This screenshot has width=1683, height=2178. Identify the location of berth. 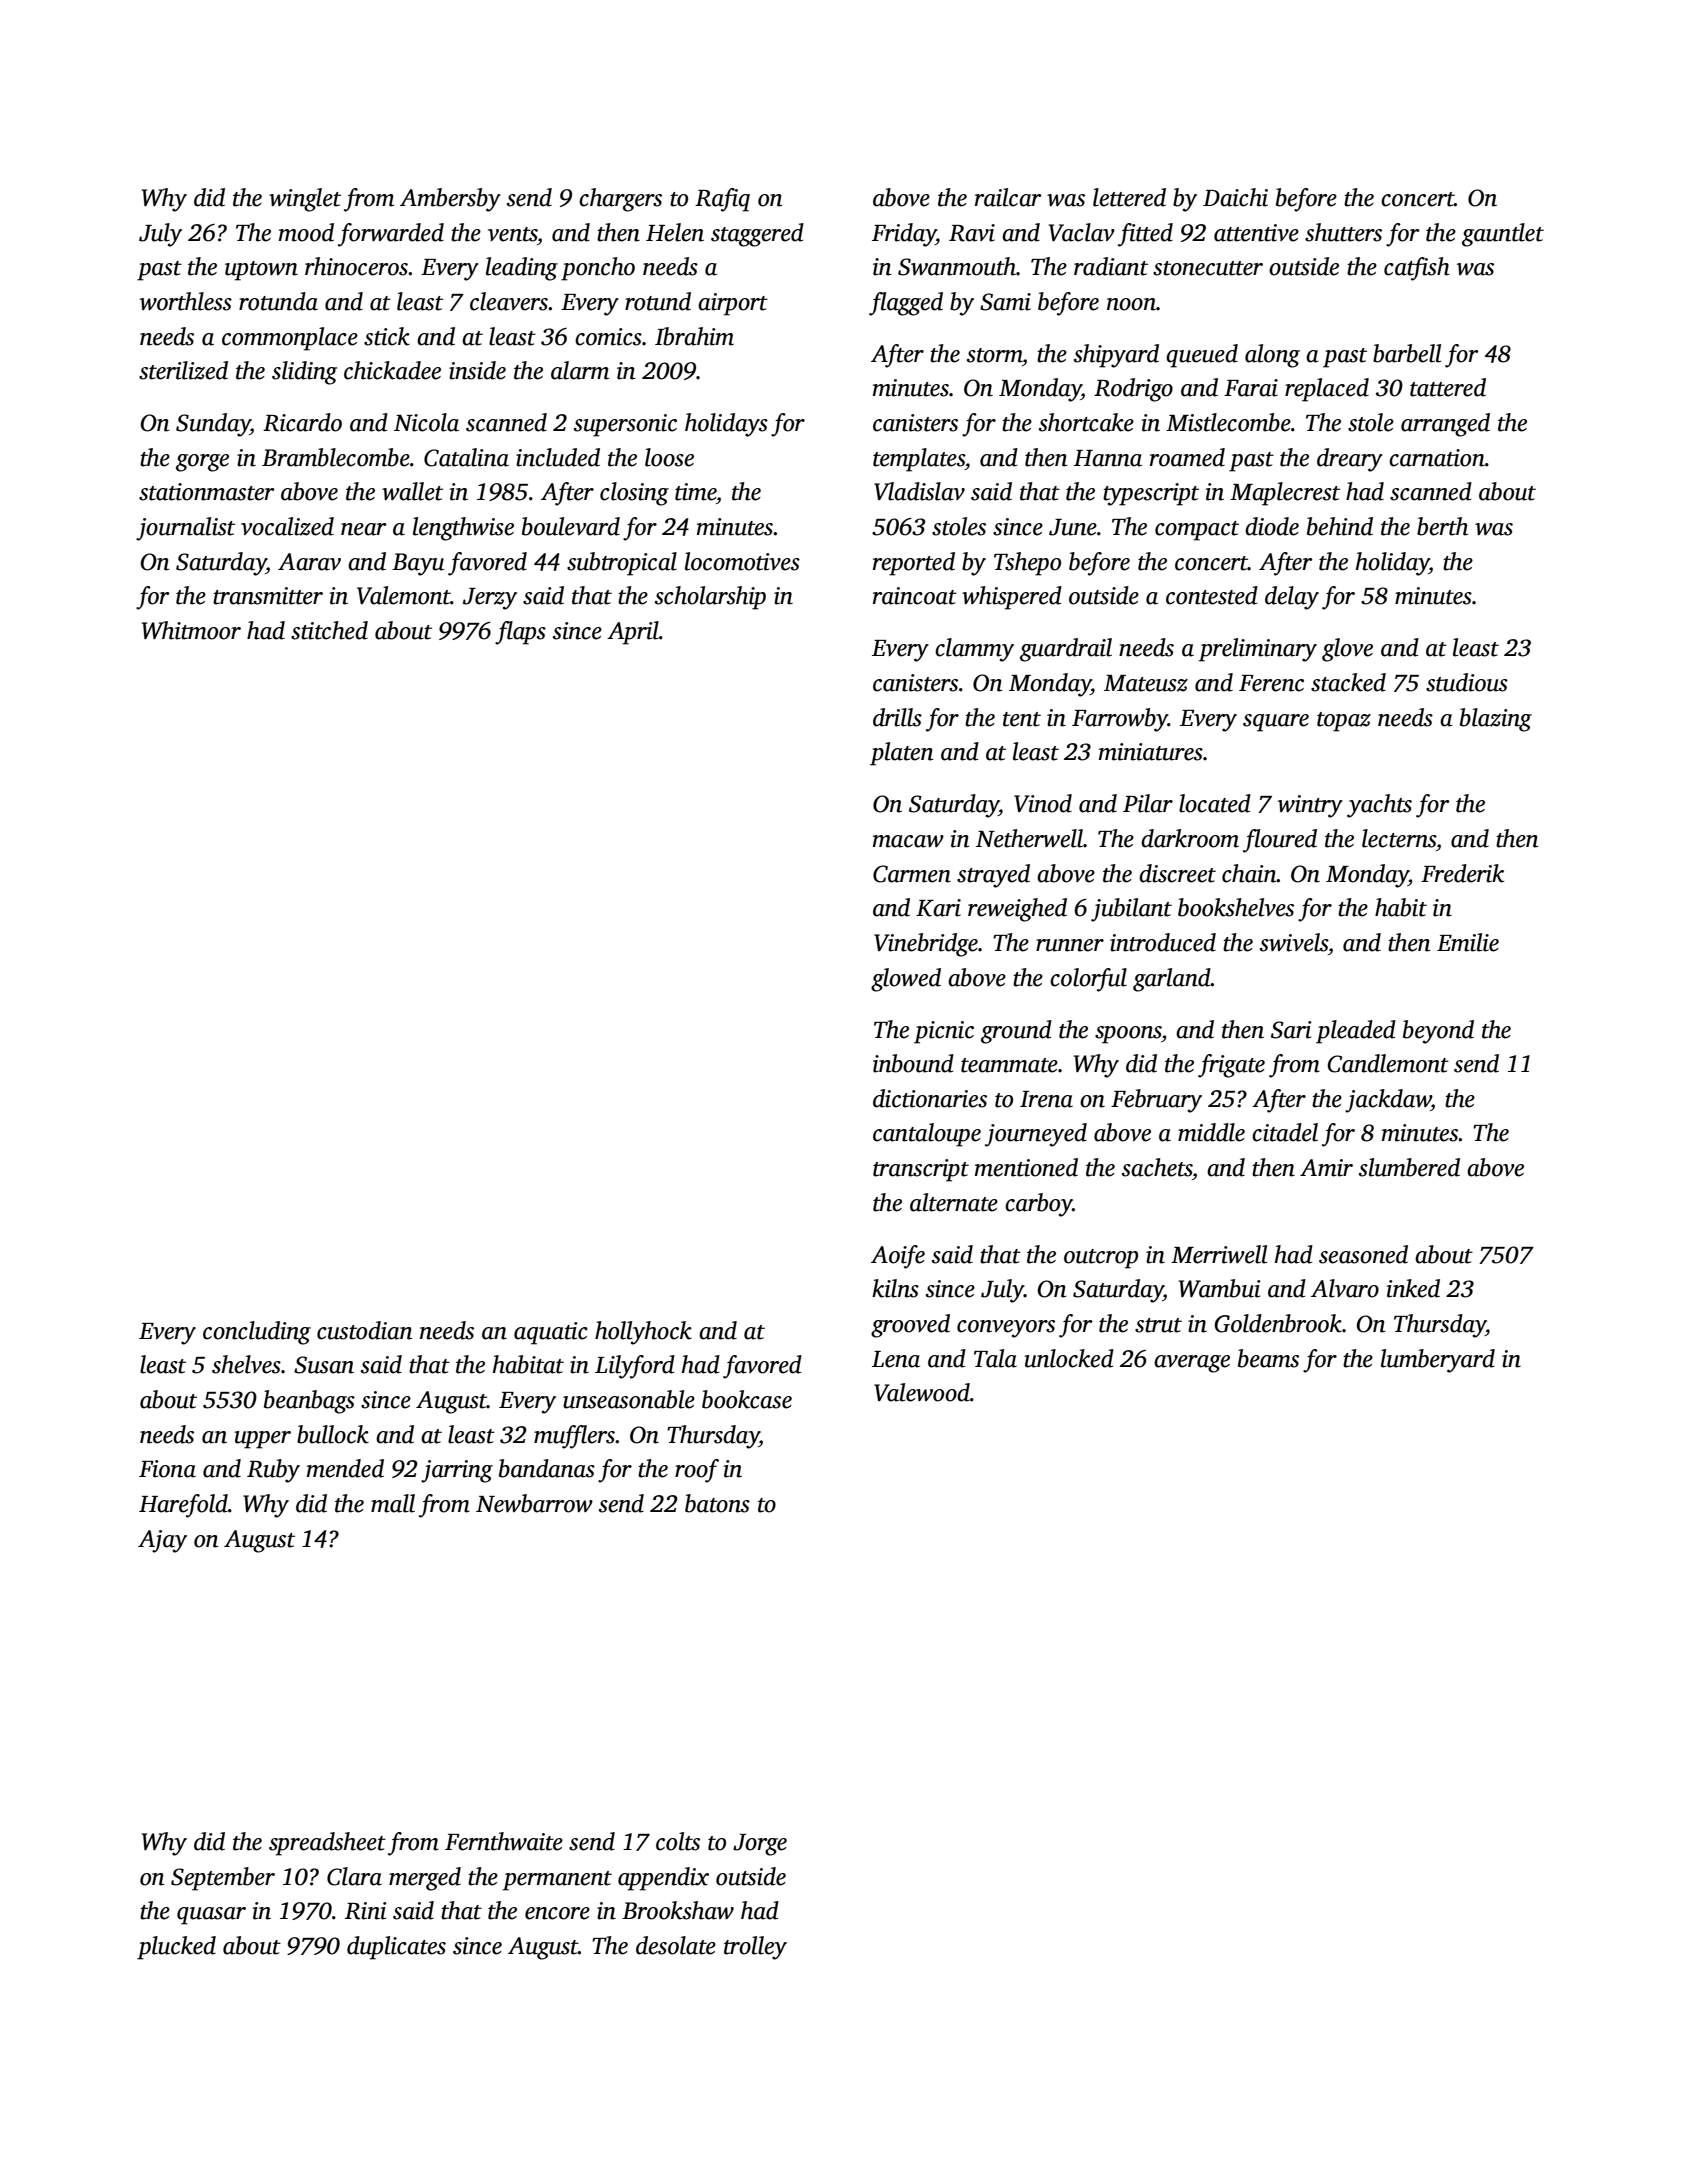
(1442, 526).
